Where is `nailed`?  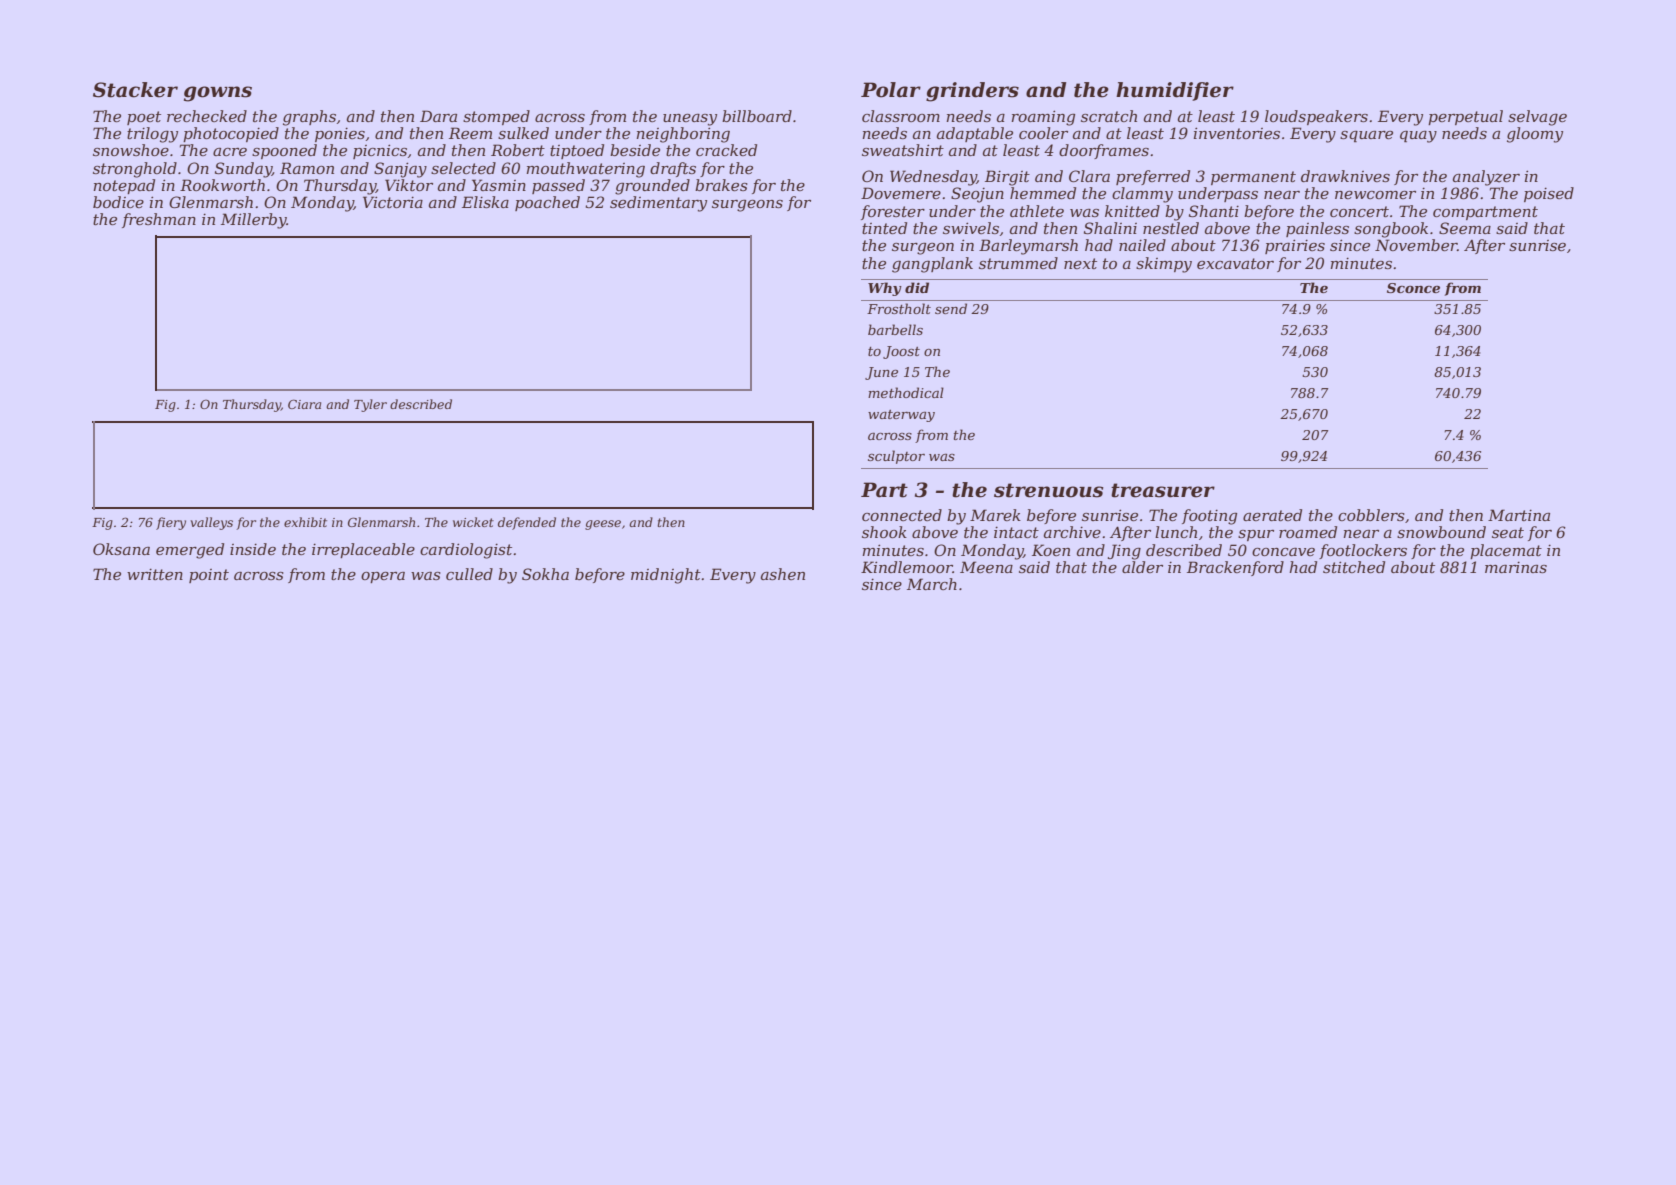 nailed is located at coordinates (1142, 245).
